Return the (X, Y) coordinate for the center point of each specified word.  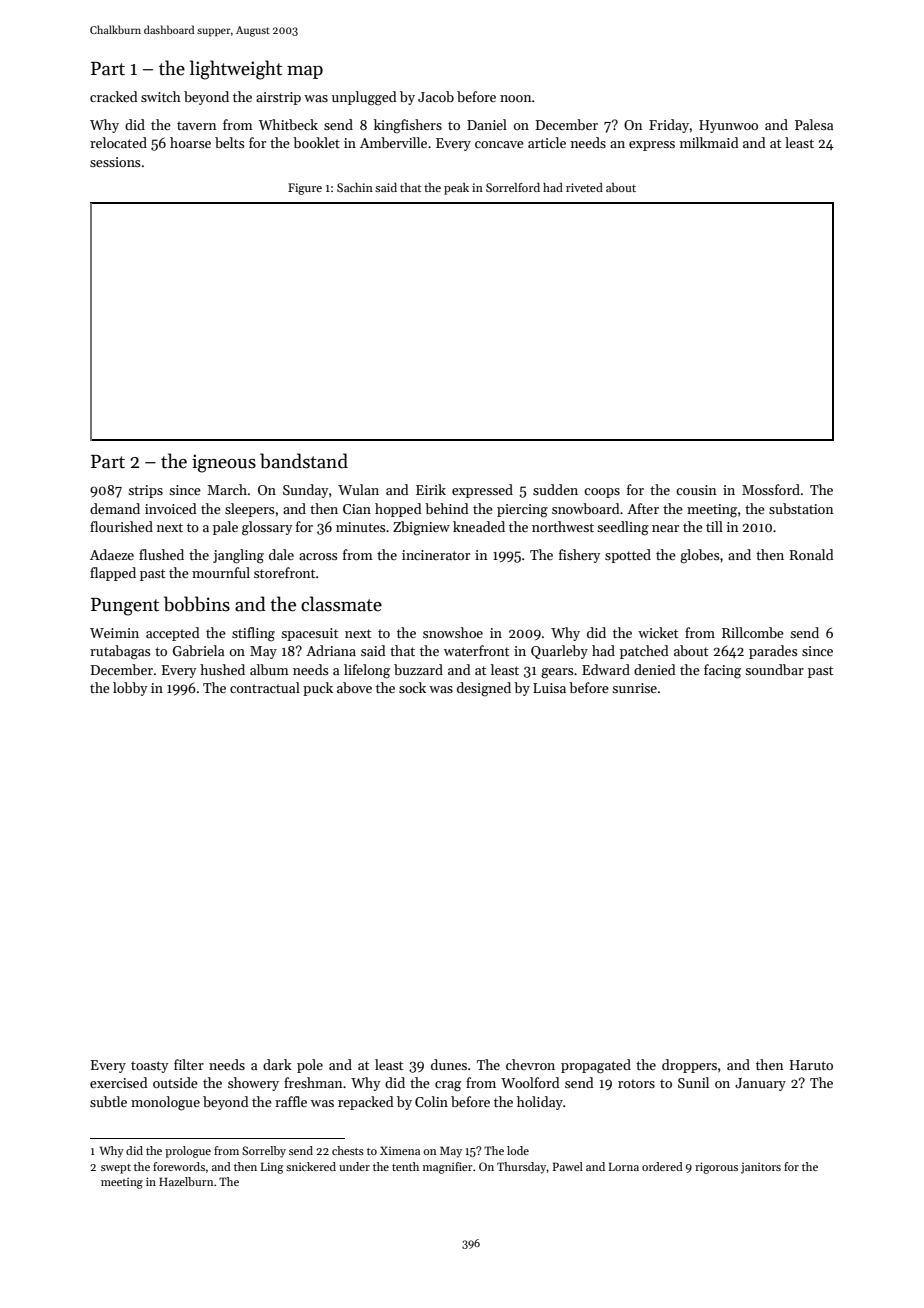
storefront (284, 572)
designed (484, 689)
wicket (658, 632)
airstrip (278, 98)
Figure (305, 189)
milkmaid (709, 142)
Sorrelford (513, 187)
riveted (584, 187)
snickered (311, 1166)
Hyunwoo (728, 126)
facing (722, 671)
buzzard (418, 669)
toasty (149, 1067)
